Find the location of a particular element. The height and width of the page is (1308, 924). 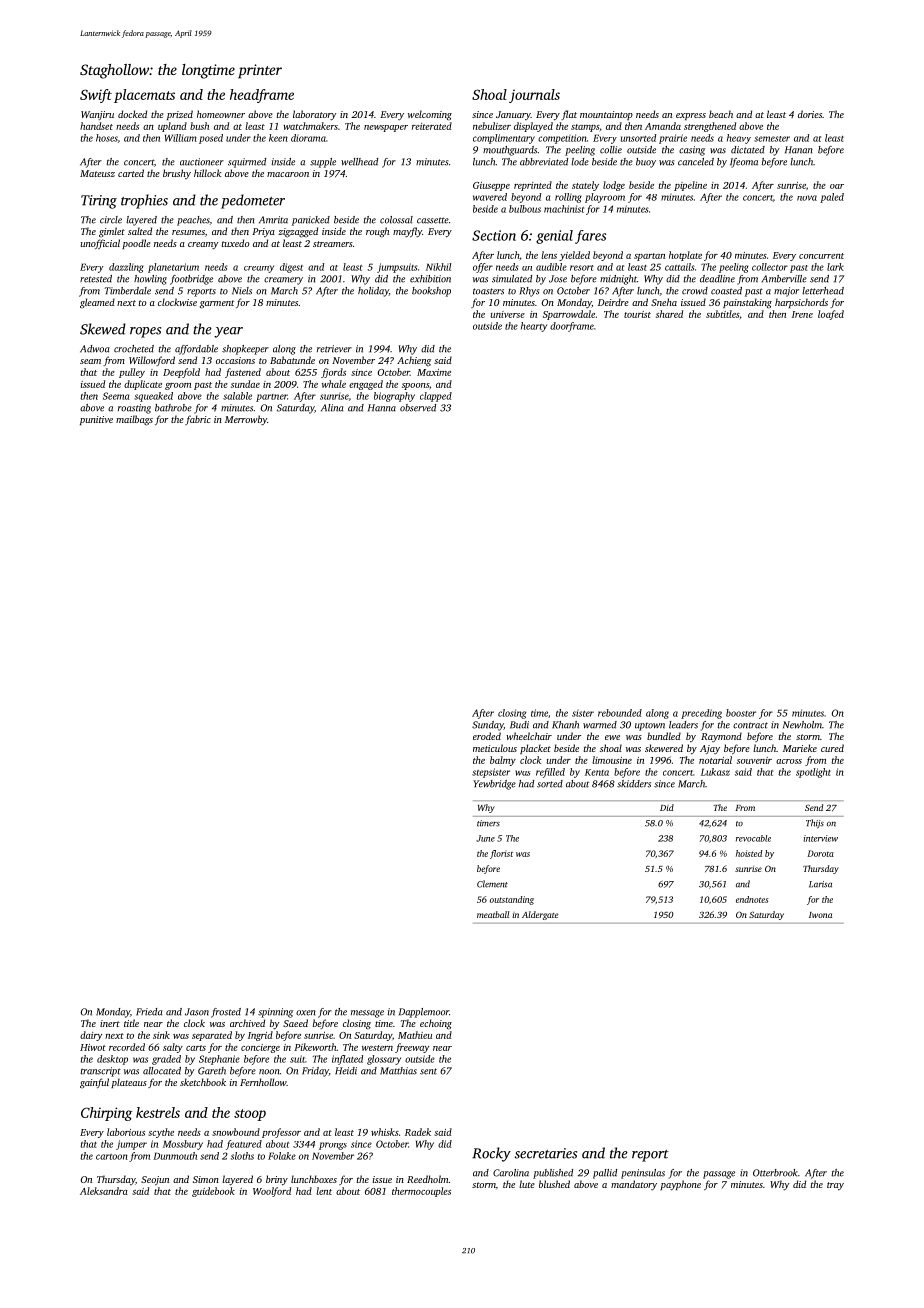

paled is located at coordinates (832, 198).
